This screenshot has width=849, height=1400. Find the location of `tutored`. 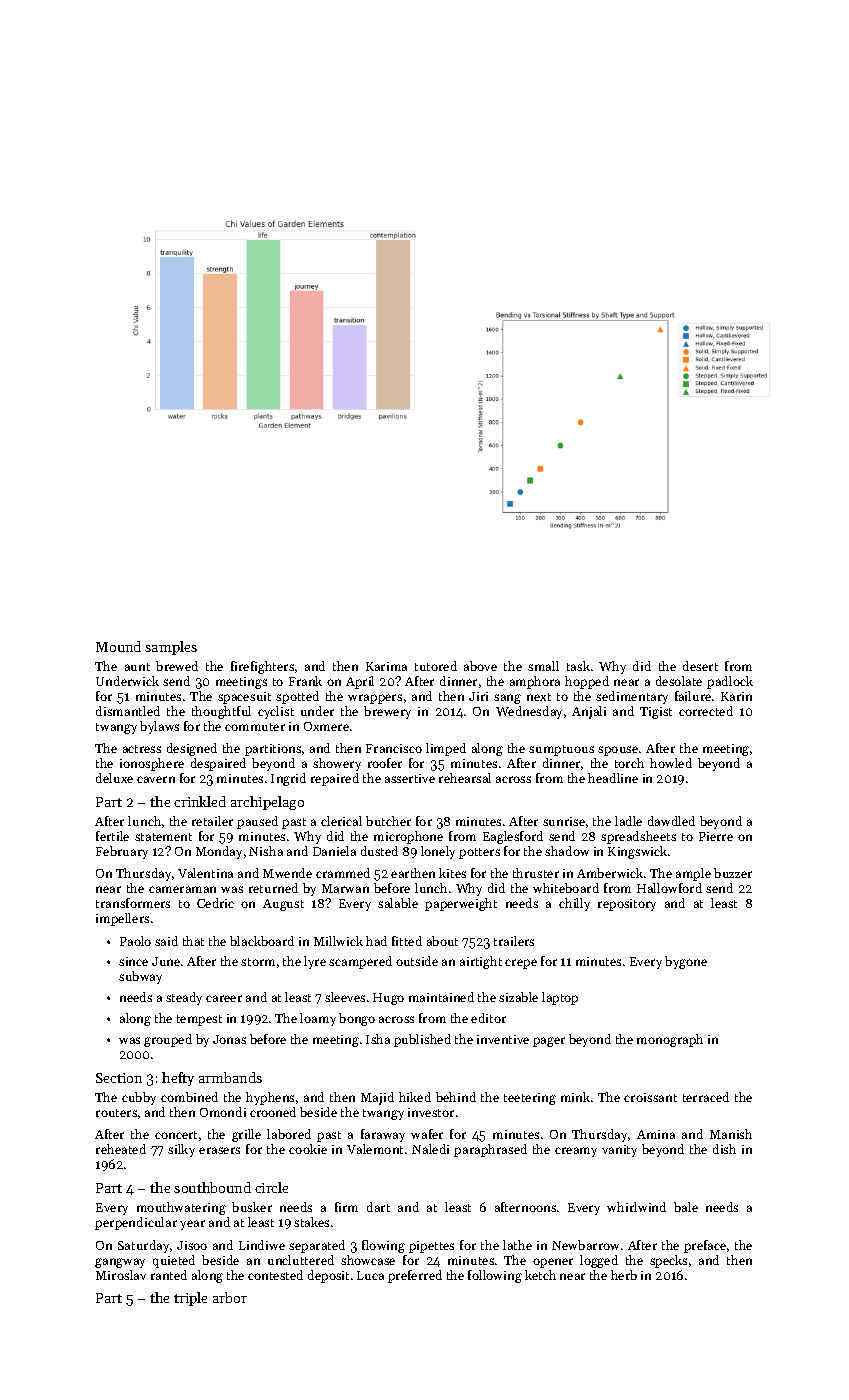

tutored is located at coordinates (436, 666).
